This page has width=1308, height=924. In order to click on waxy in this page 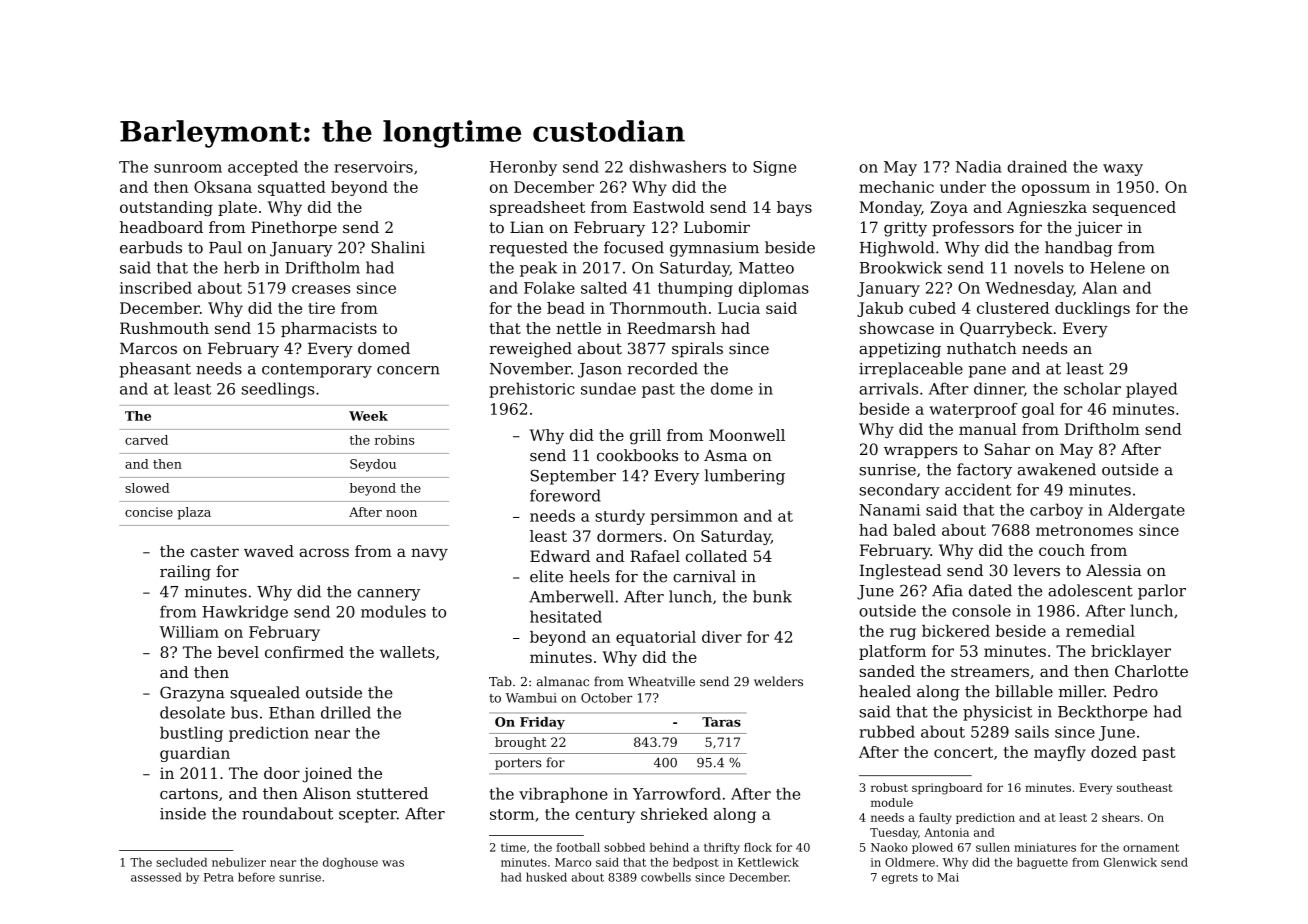, I will do `click(1123, 170)`.
